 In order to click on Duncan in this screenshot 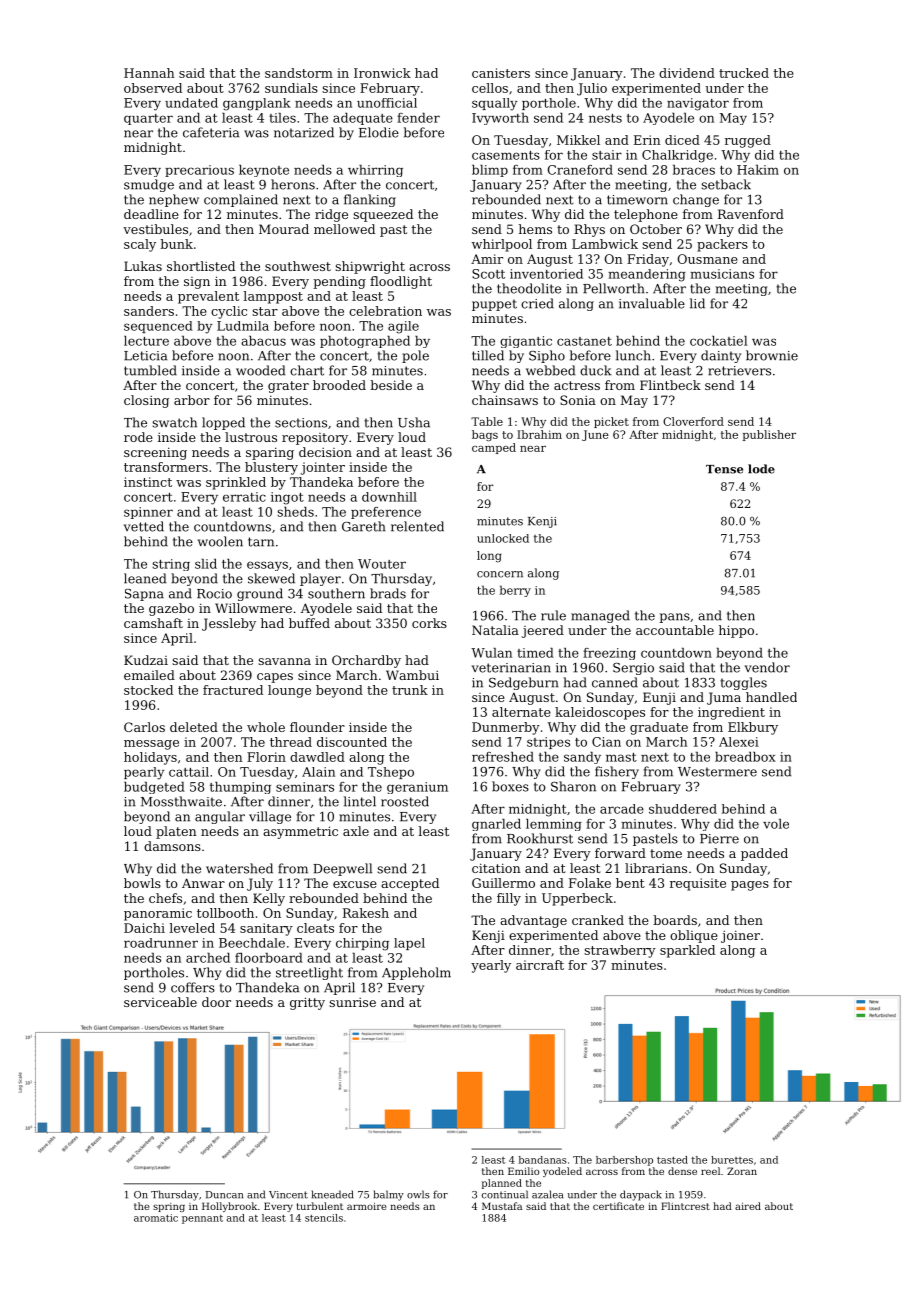, I will do `click(224, 1195)`.
